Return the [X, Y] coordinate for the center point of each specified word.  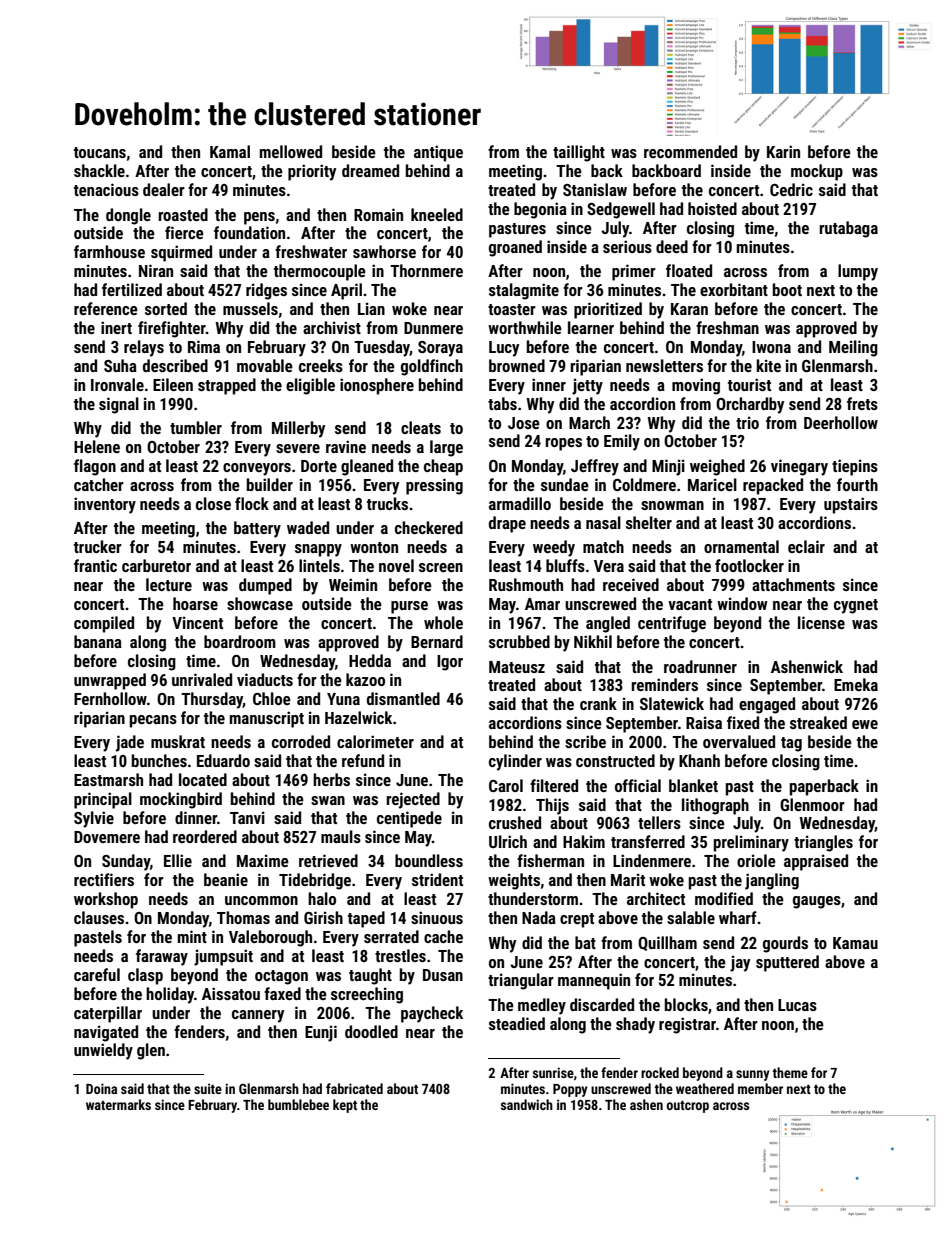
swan [328, 800]
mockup [817, 172]
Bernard [437, 641]
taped [366, 919]
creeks [321, 365]
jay [740, 963]
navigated [106, 1033]
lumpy [858, 272]
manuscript [267, 719]
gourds [785, 944]
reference [106, 308]
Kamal [230, 151]
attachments [793, 584]
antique [438, 153]
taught [370, 976]
